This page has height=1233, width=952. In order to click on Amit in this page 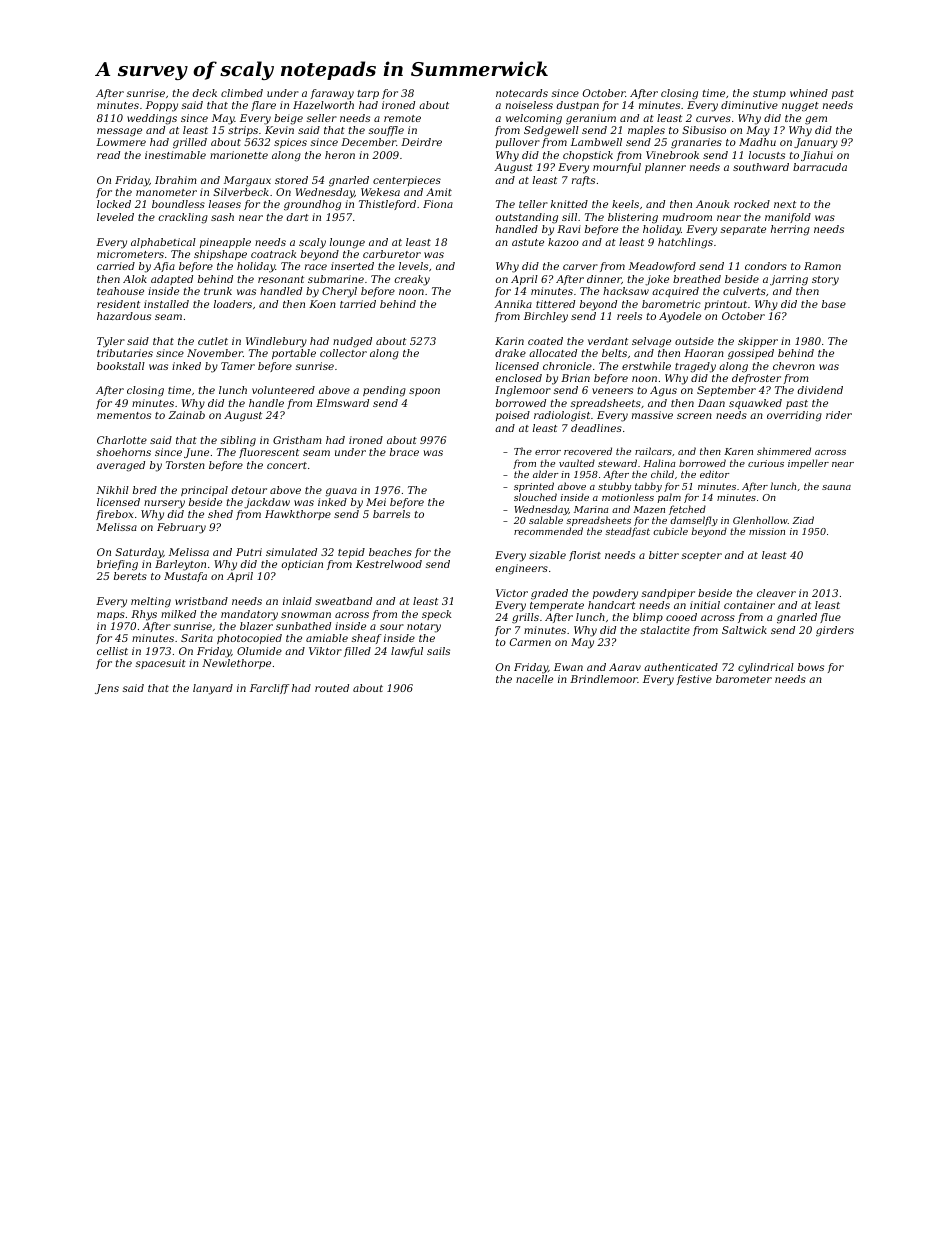, I will do `click(439, 192)`.
